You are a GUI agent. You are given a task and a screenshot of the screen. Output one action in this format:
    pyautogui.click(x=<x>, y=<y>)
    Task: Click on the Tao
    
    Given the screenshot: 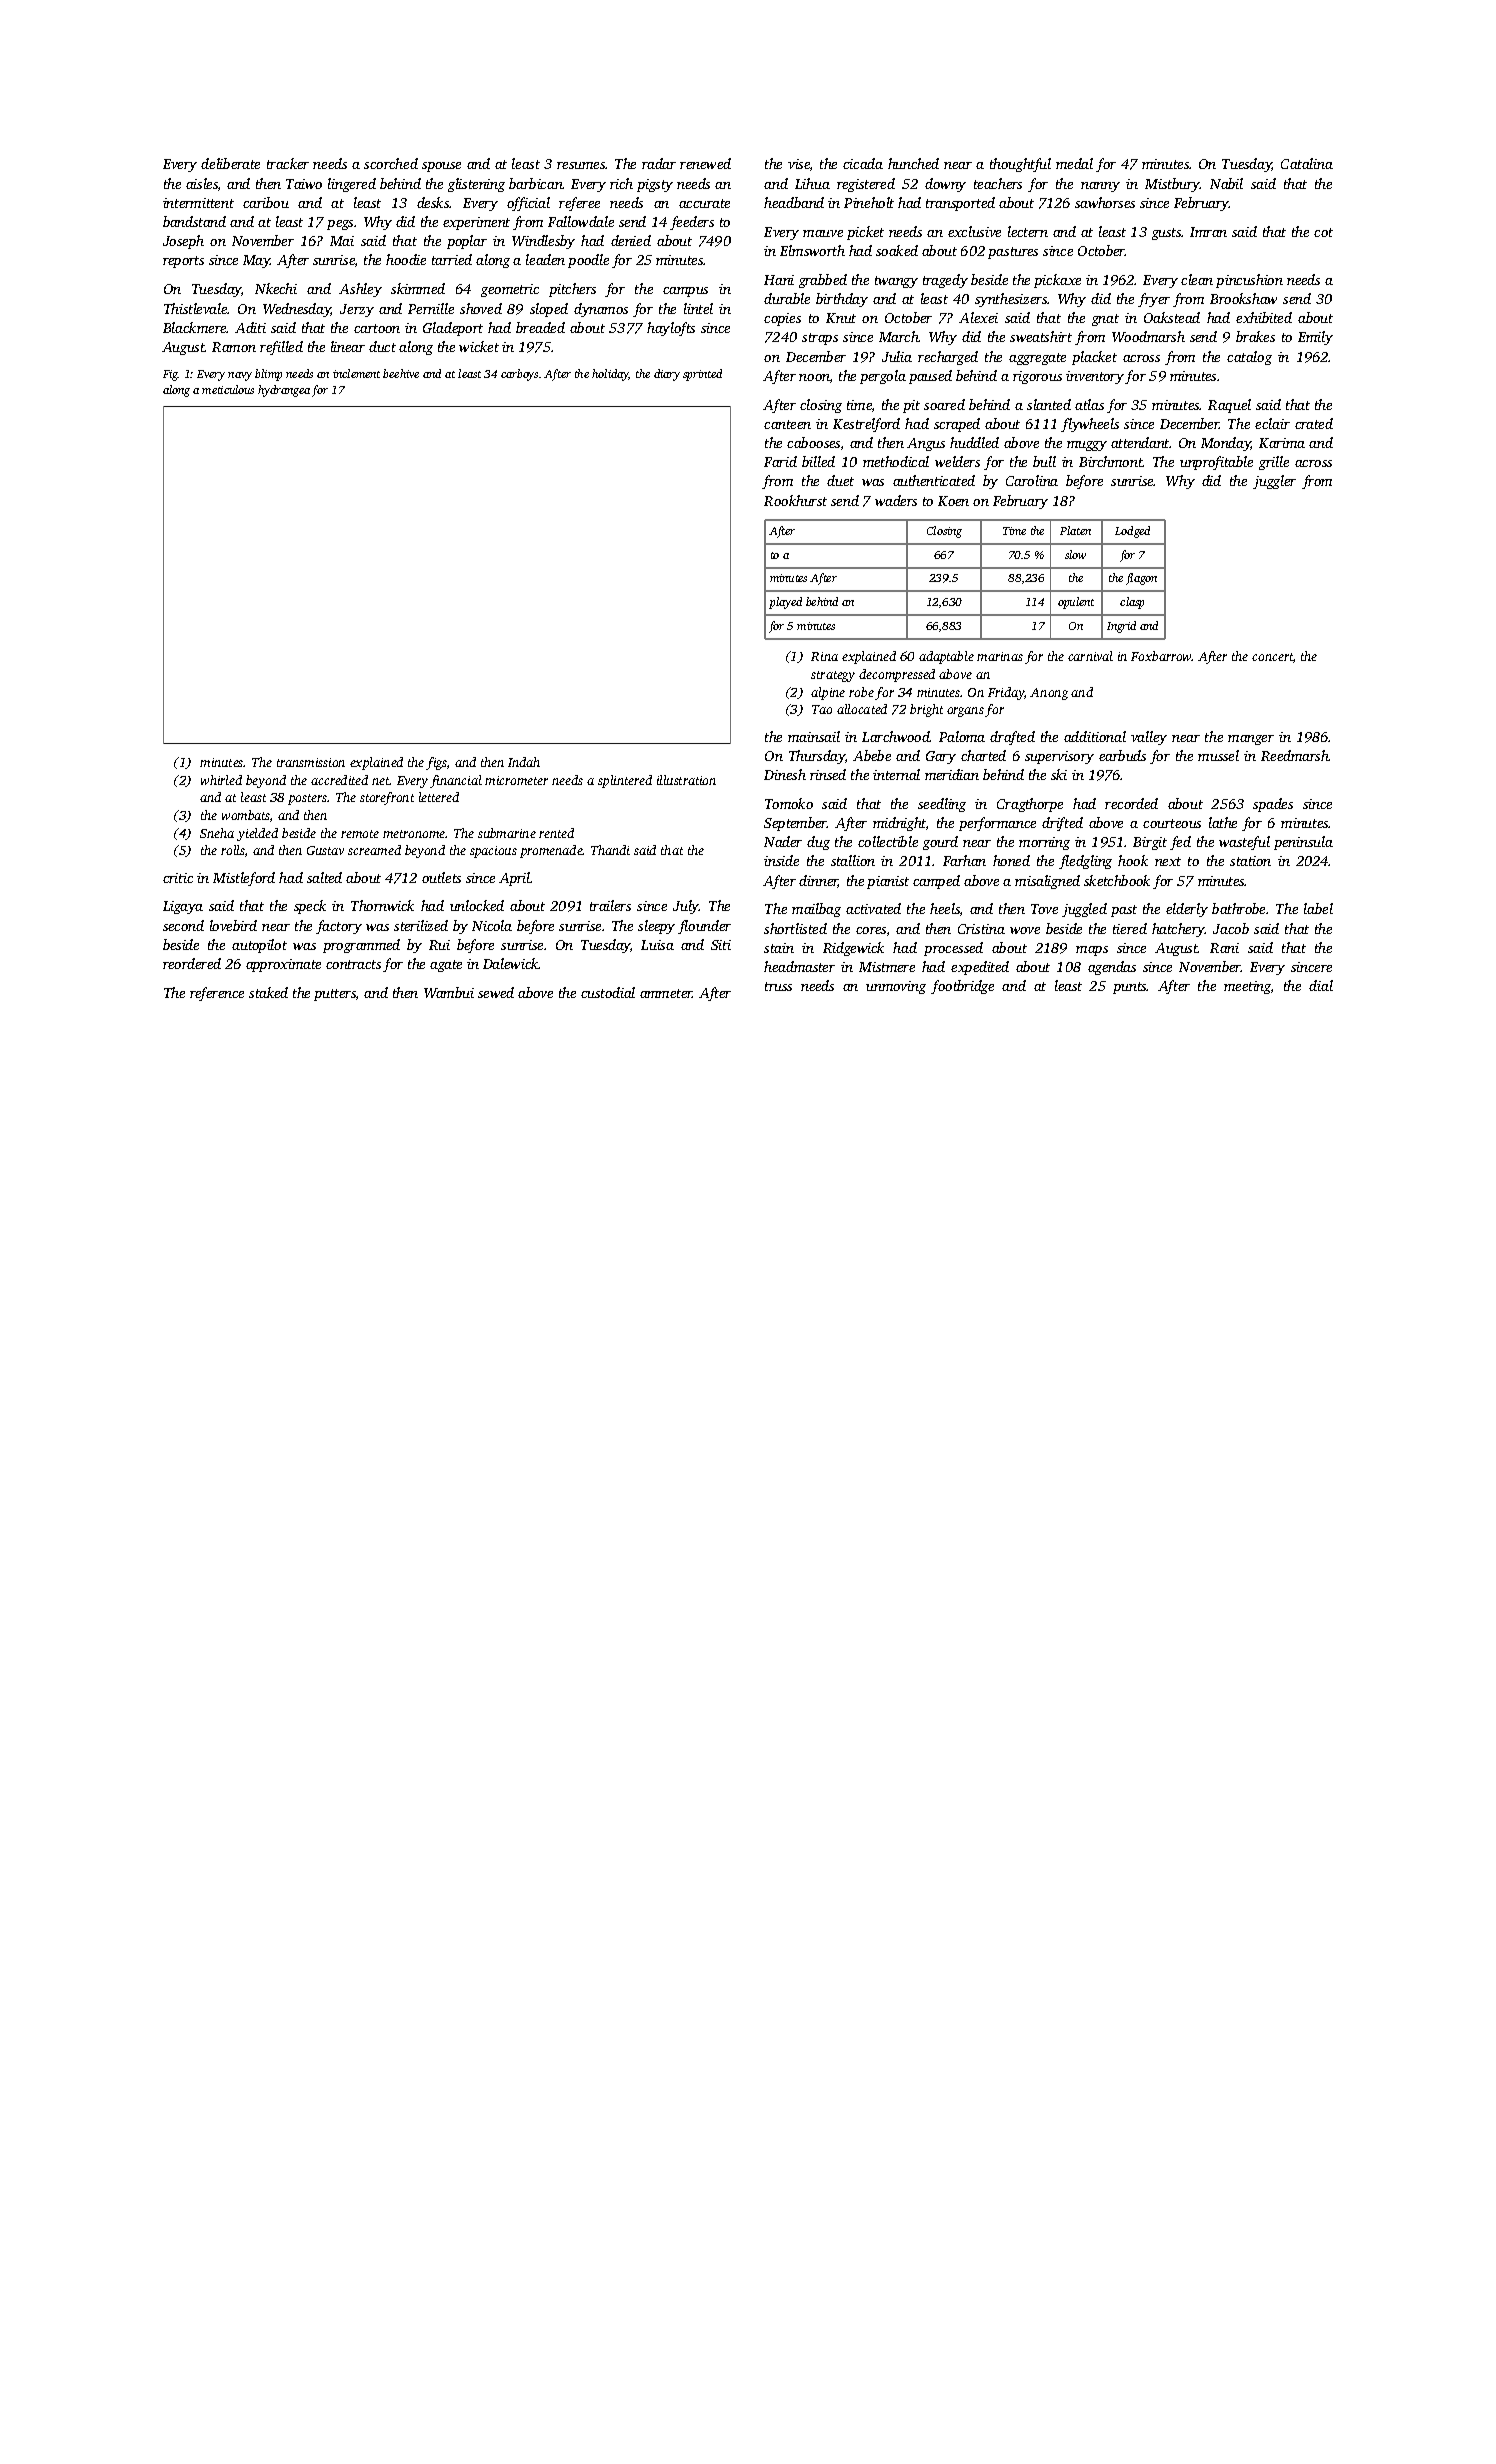 What is the action you would take?
    pyautogui.click(x=822, y=709)
